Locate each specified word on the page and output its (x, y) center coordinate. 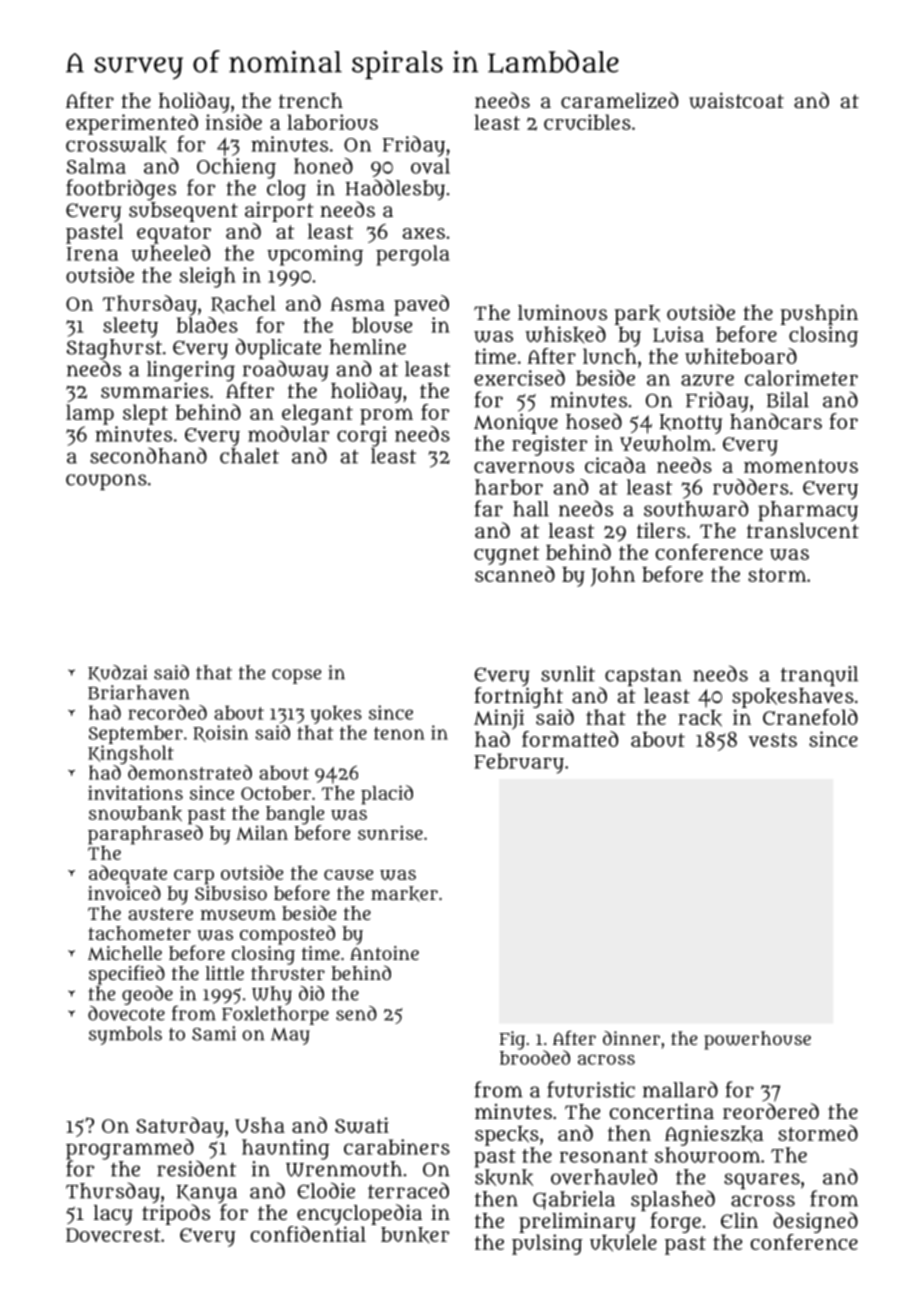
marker (404, 894)
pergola (413, 255)
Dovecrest (113, 1235)
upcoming (315, 255)
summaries (155, 390)
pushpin (819, 314)
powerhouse (757, 1040)
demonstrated (190, 772)
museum (238, 914)
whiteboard (741, 356)
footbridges (121, 190)
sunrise (390, 832)
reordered (771, 1111)
